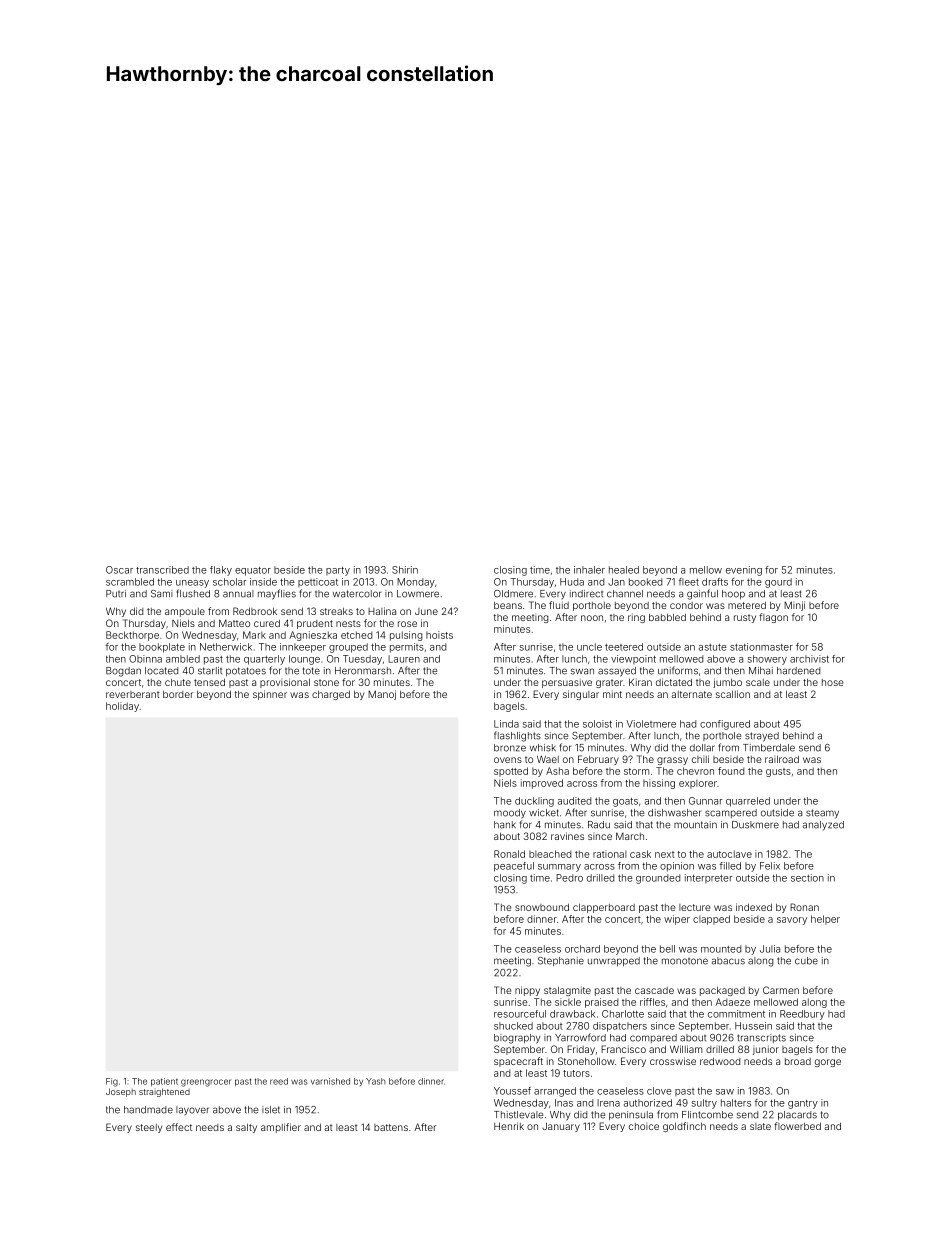  Describe the element at coordinates (348, 623) in the screenshot. I see `nests` at that location.
